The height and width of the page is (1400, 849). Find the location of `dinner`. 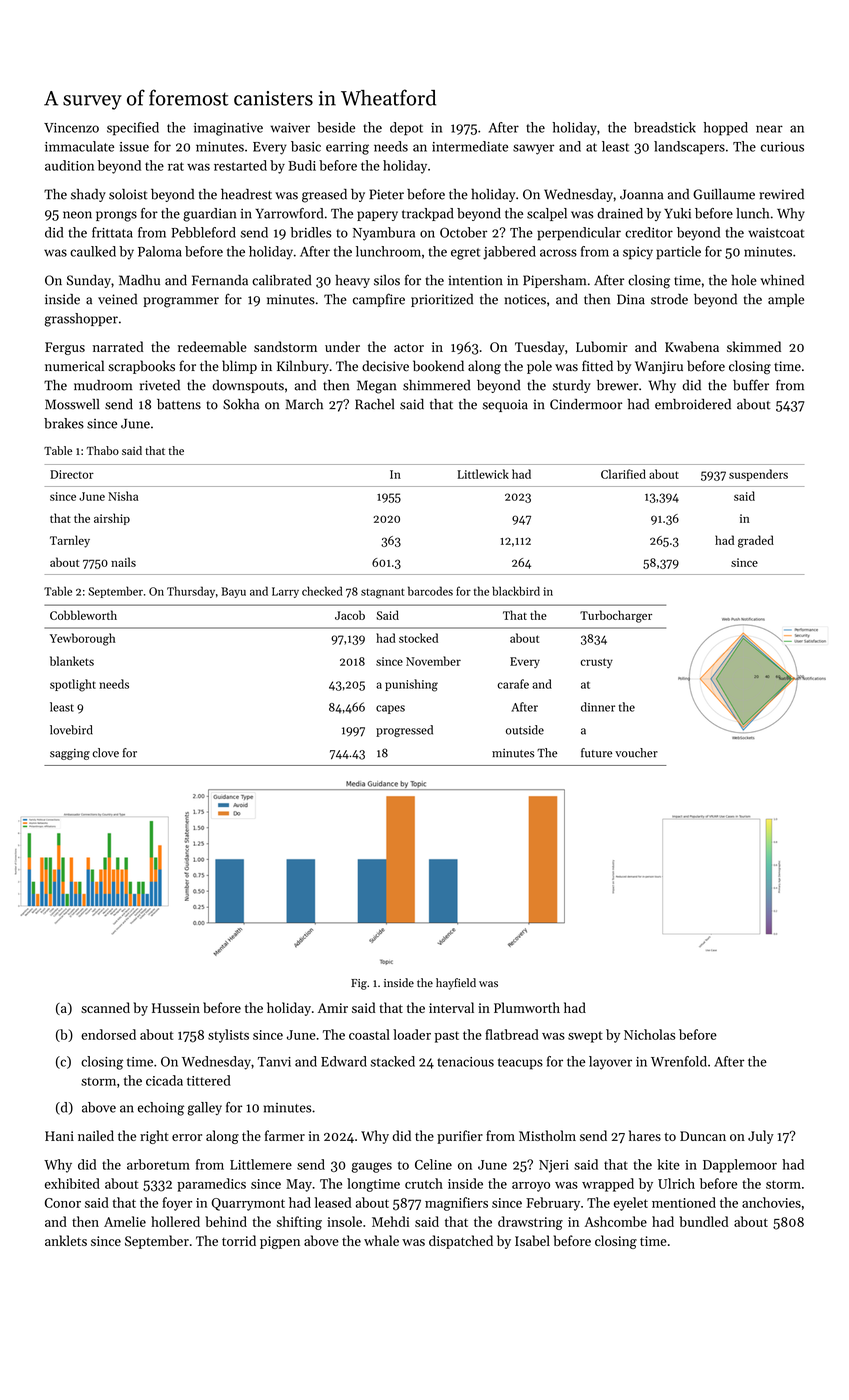

dinner is located at coordinates (598, 707).
